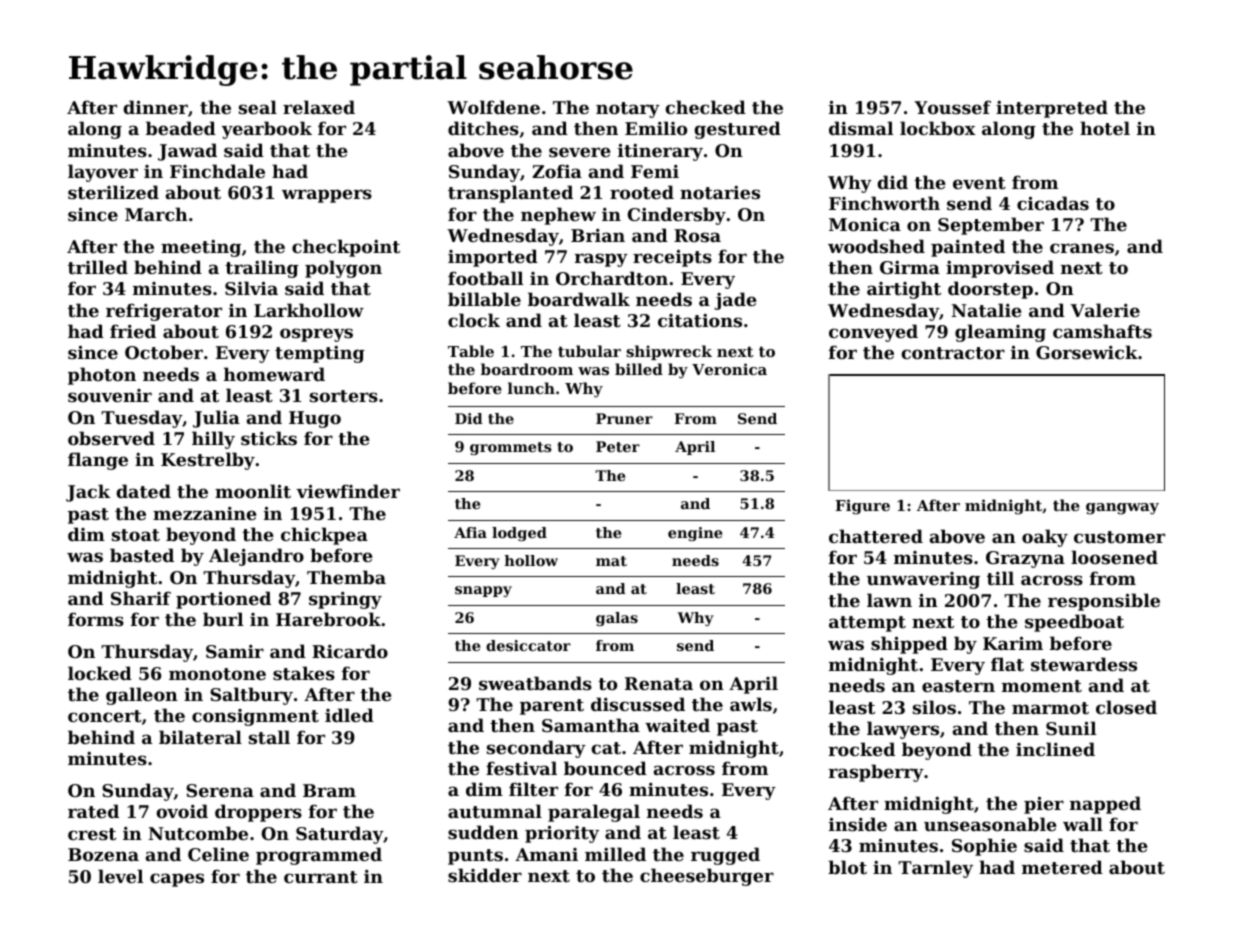 This screenshot has width=1233, height=952. Describe the element at coordinates (493, 107) in the screenshot. I see `Wolfdene` at that location.
